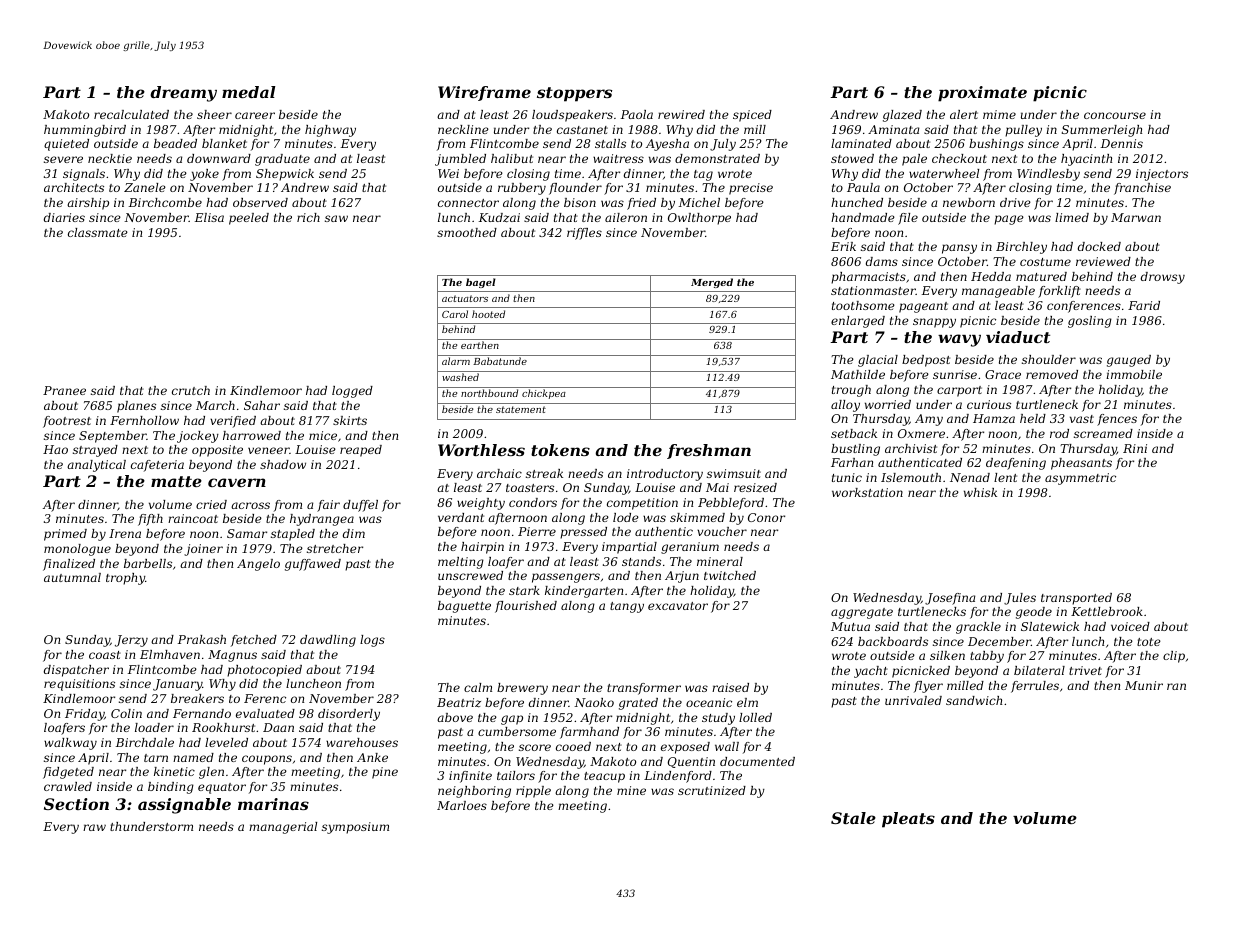 Image resolution: width=1233 pixels, height=952 pixels. What do you see at coordinates (934, 323) in the screenshot?
I see `snappy` at bounding box center [934, 323].
